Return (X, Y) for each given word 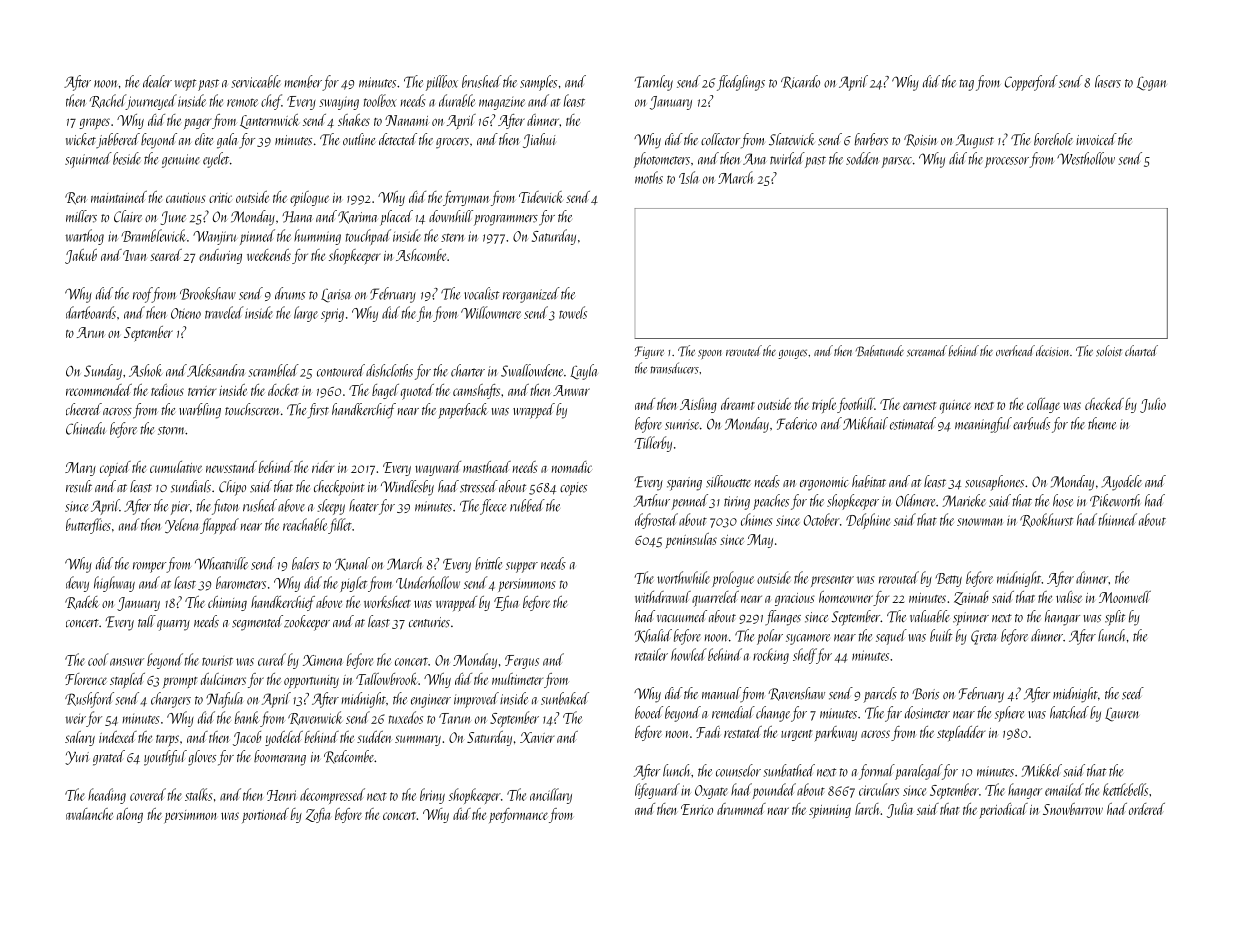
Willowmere (491, 312)
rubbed (527, 505)
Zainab (971, 598)
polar (770, 637)
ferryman (466, 198)
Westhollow (1086, 158)
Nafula (224, 700)
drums (290, 293)
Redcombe (349, 757)
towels (573, 312)
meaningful (983, 425)
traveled (224, 312)
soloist (1109, 351)
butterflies (88, 526)
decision (1052, 351)
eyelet (216, 160)
